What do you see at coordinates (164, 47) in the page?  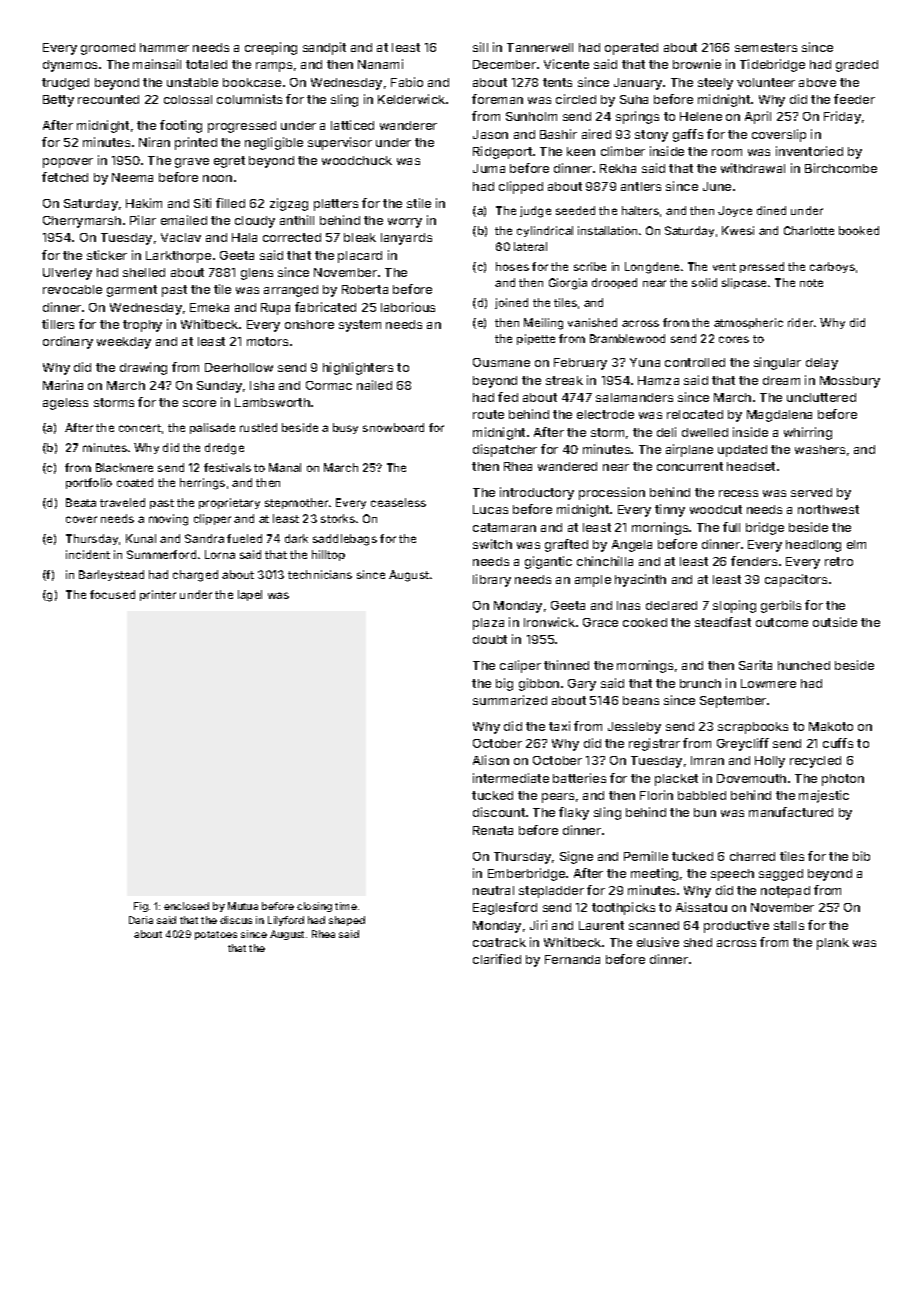 I see `hammer` at bounding box center [164, 47].
